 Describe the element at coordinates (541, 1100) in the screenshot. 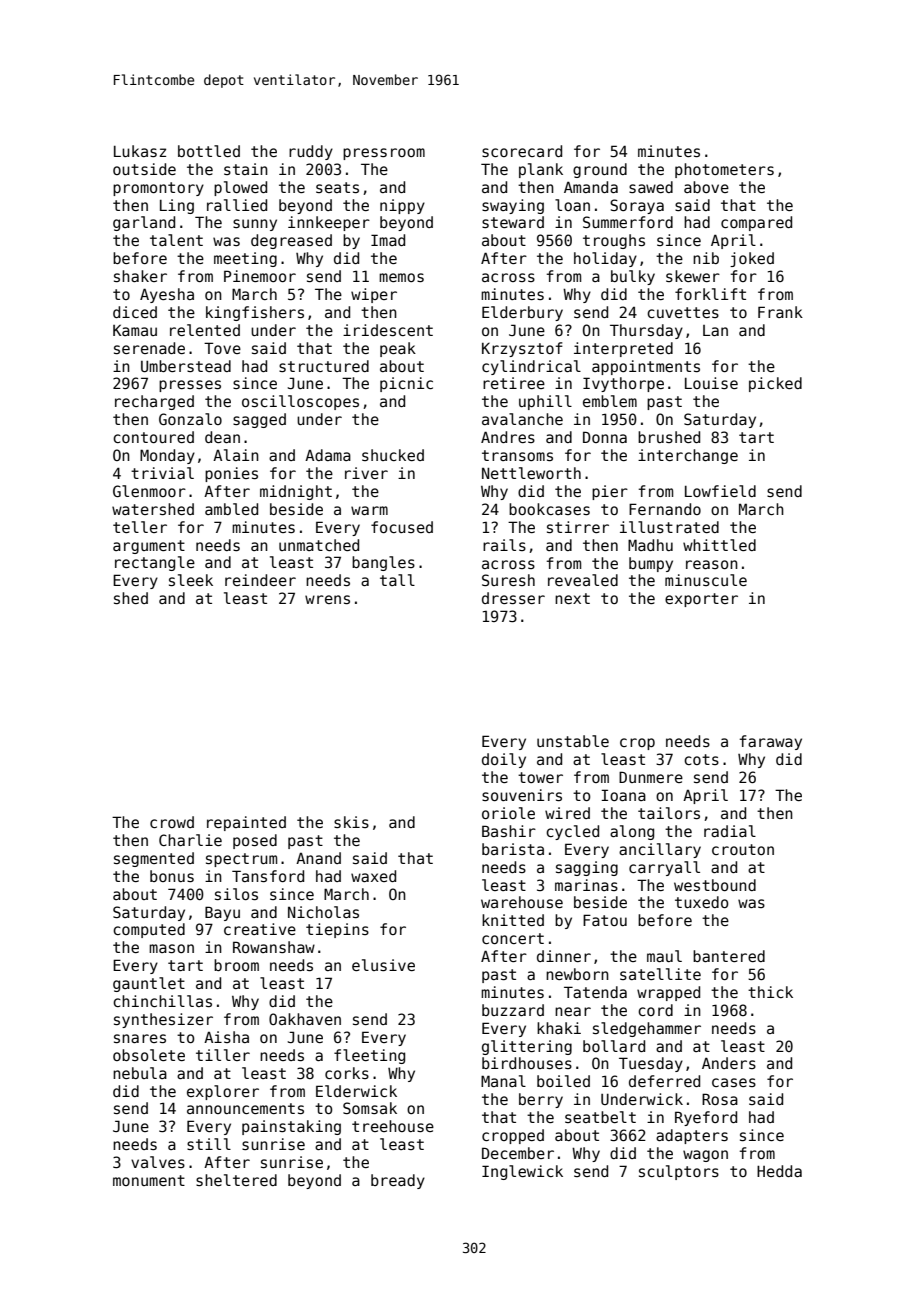

I see `berry` at that location.
